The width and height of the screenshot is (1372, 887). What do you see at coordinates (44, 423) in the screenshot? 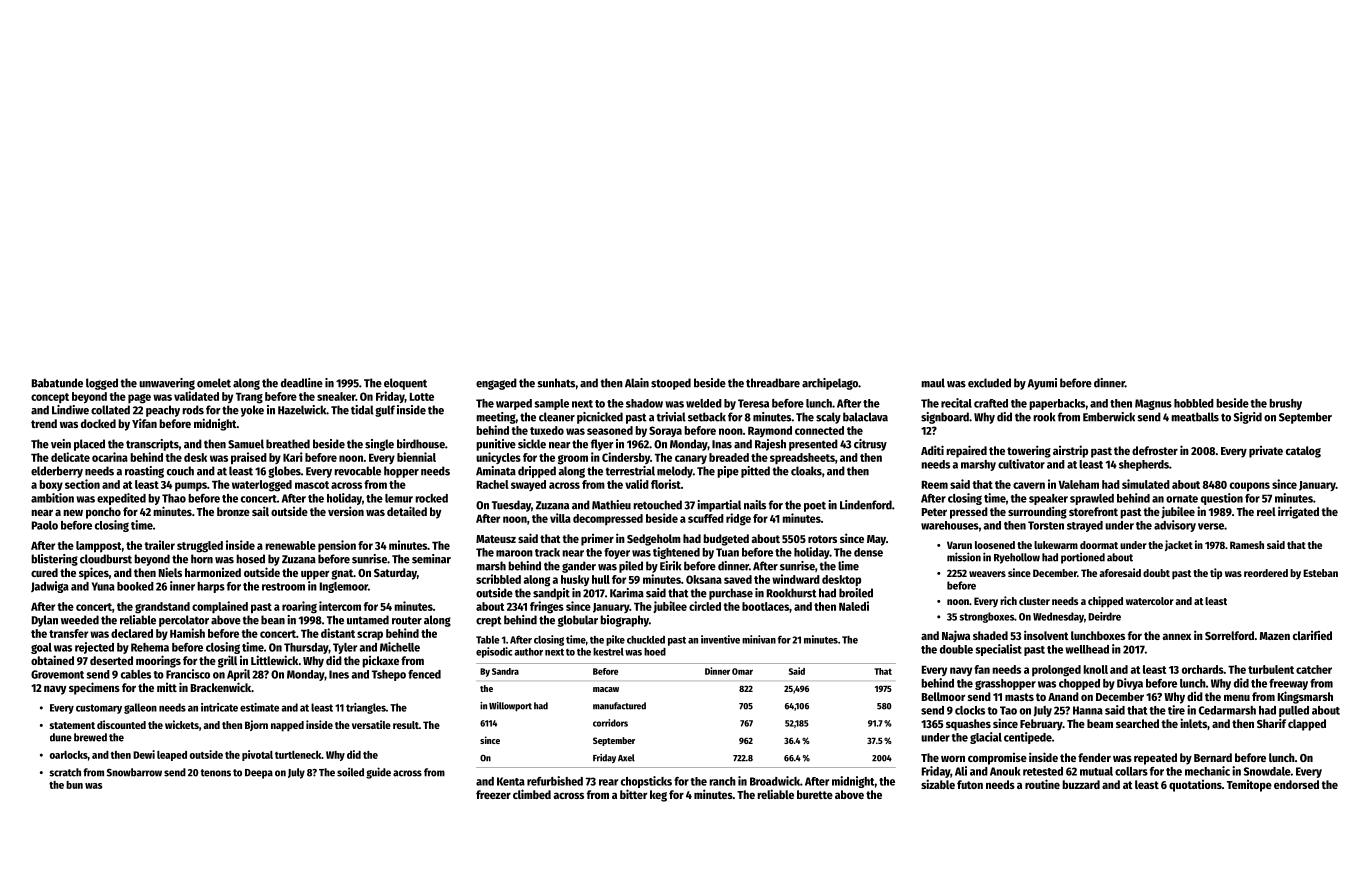
I see `trend` at bounding box center [44, 423].
